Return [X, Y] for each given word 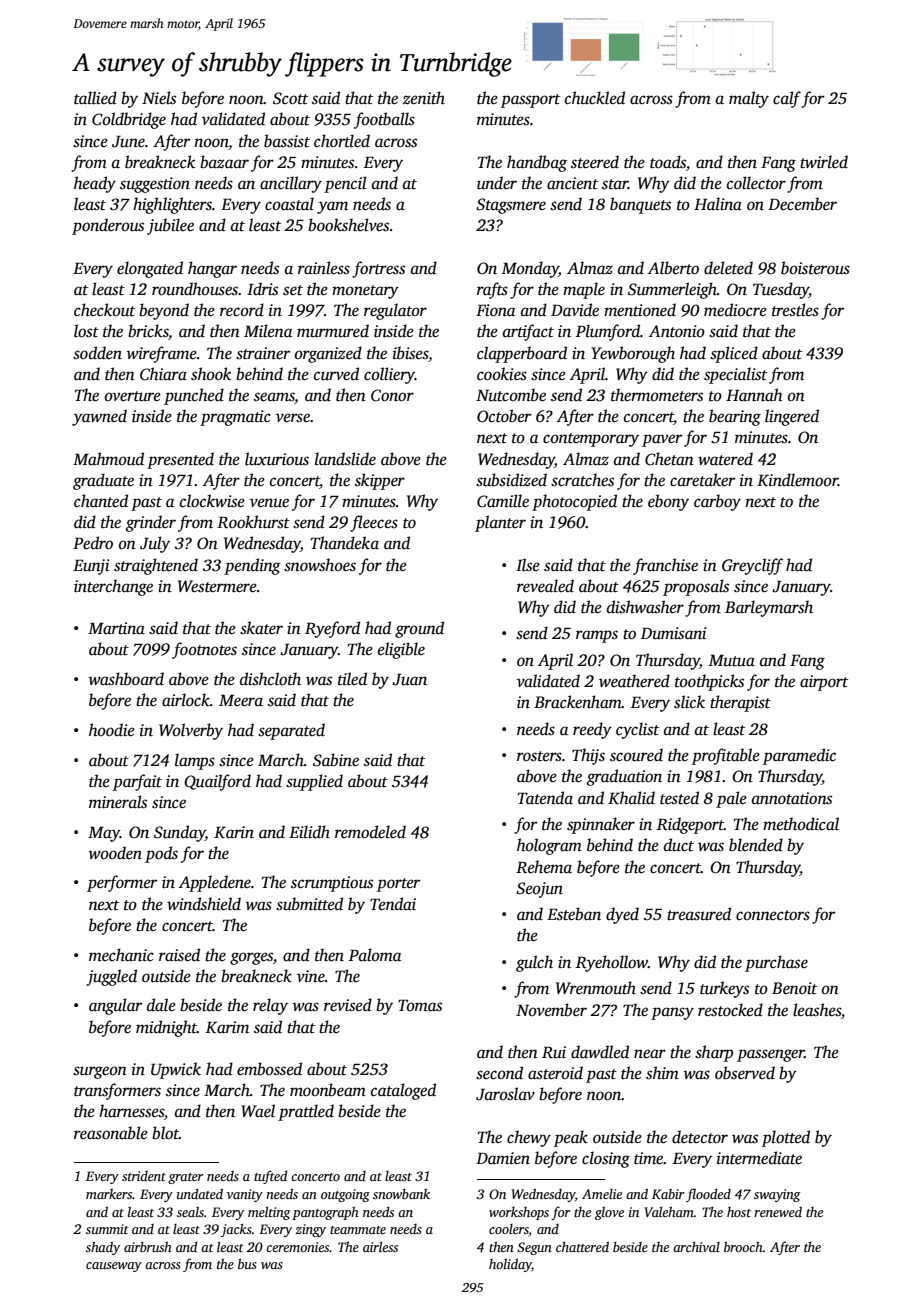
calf [787, 99]
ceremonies [297, 1247]
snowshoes [320, 565]
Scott [290, 98]
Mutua [732, 660]
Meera [241, 700]
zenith [424, 98]
